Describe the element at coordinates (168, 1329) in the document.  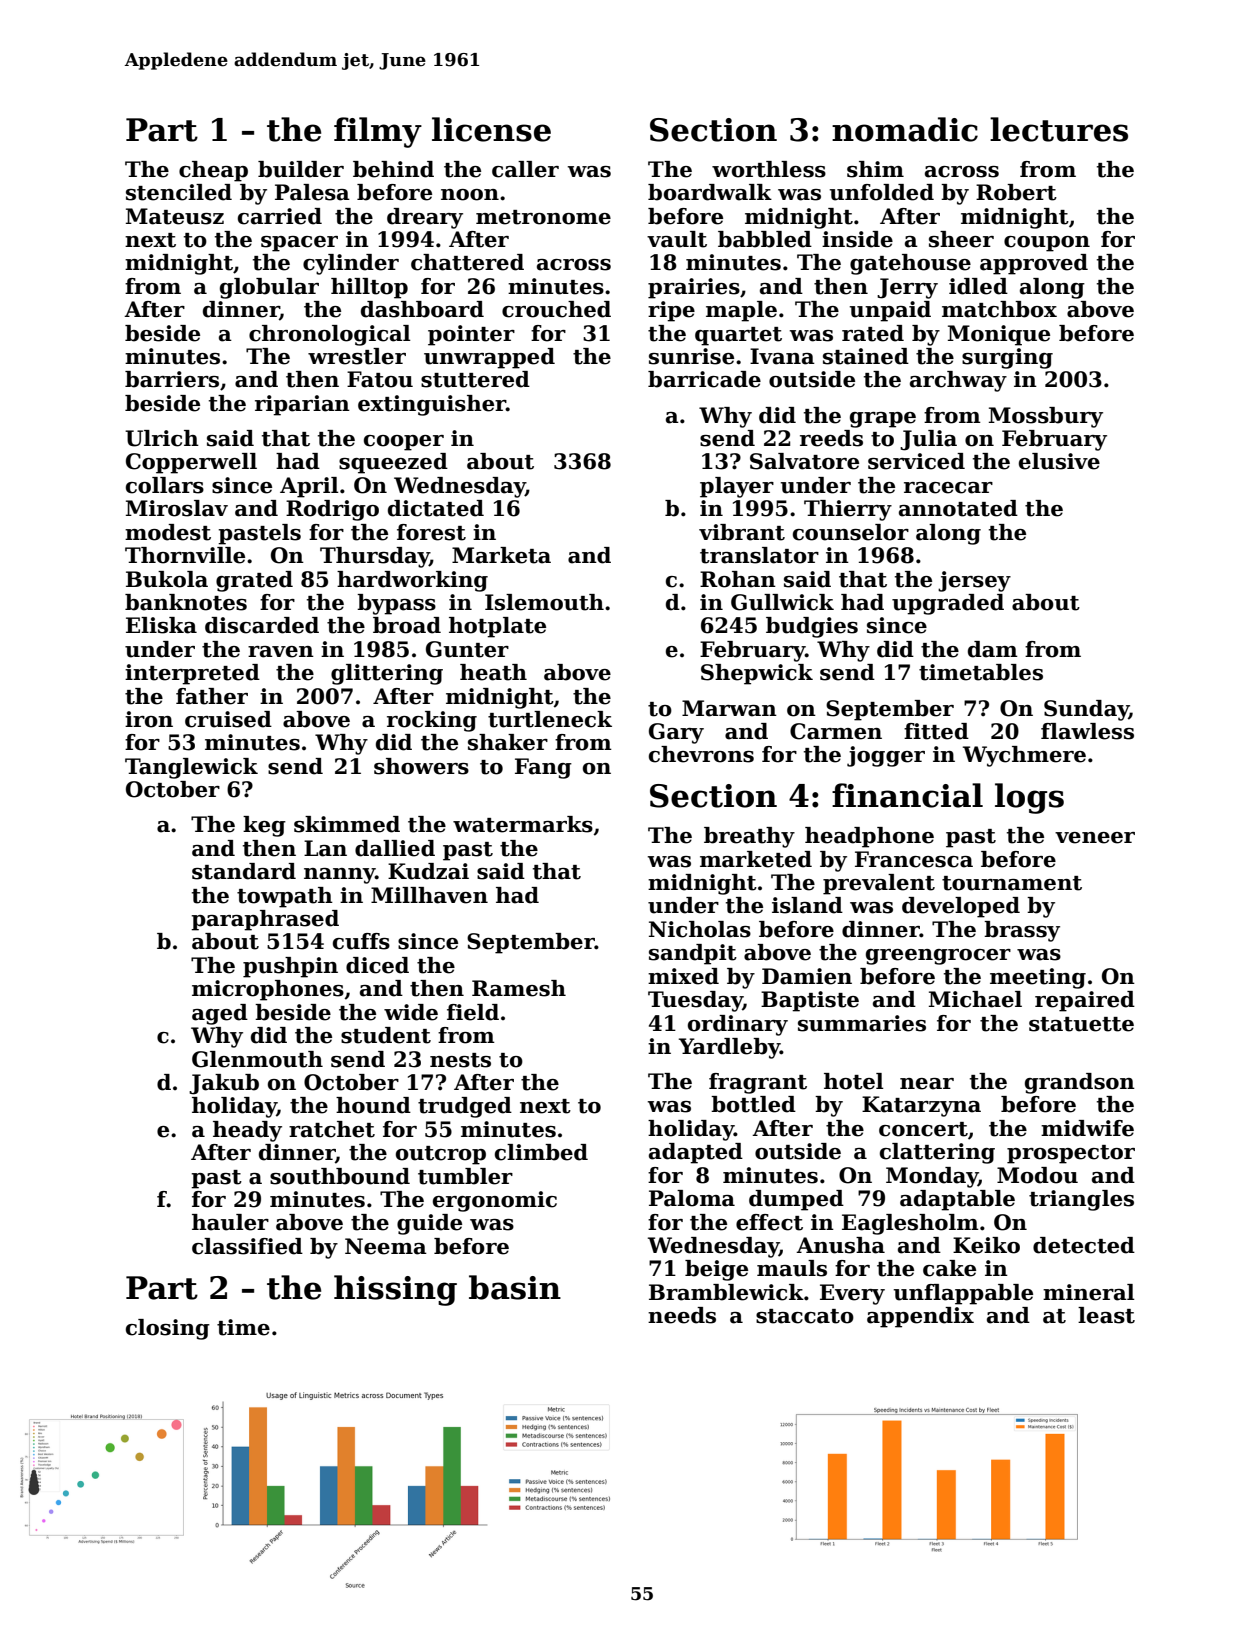
I see `closing` at that location.
